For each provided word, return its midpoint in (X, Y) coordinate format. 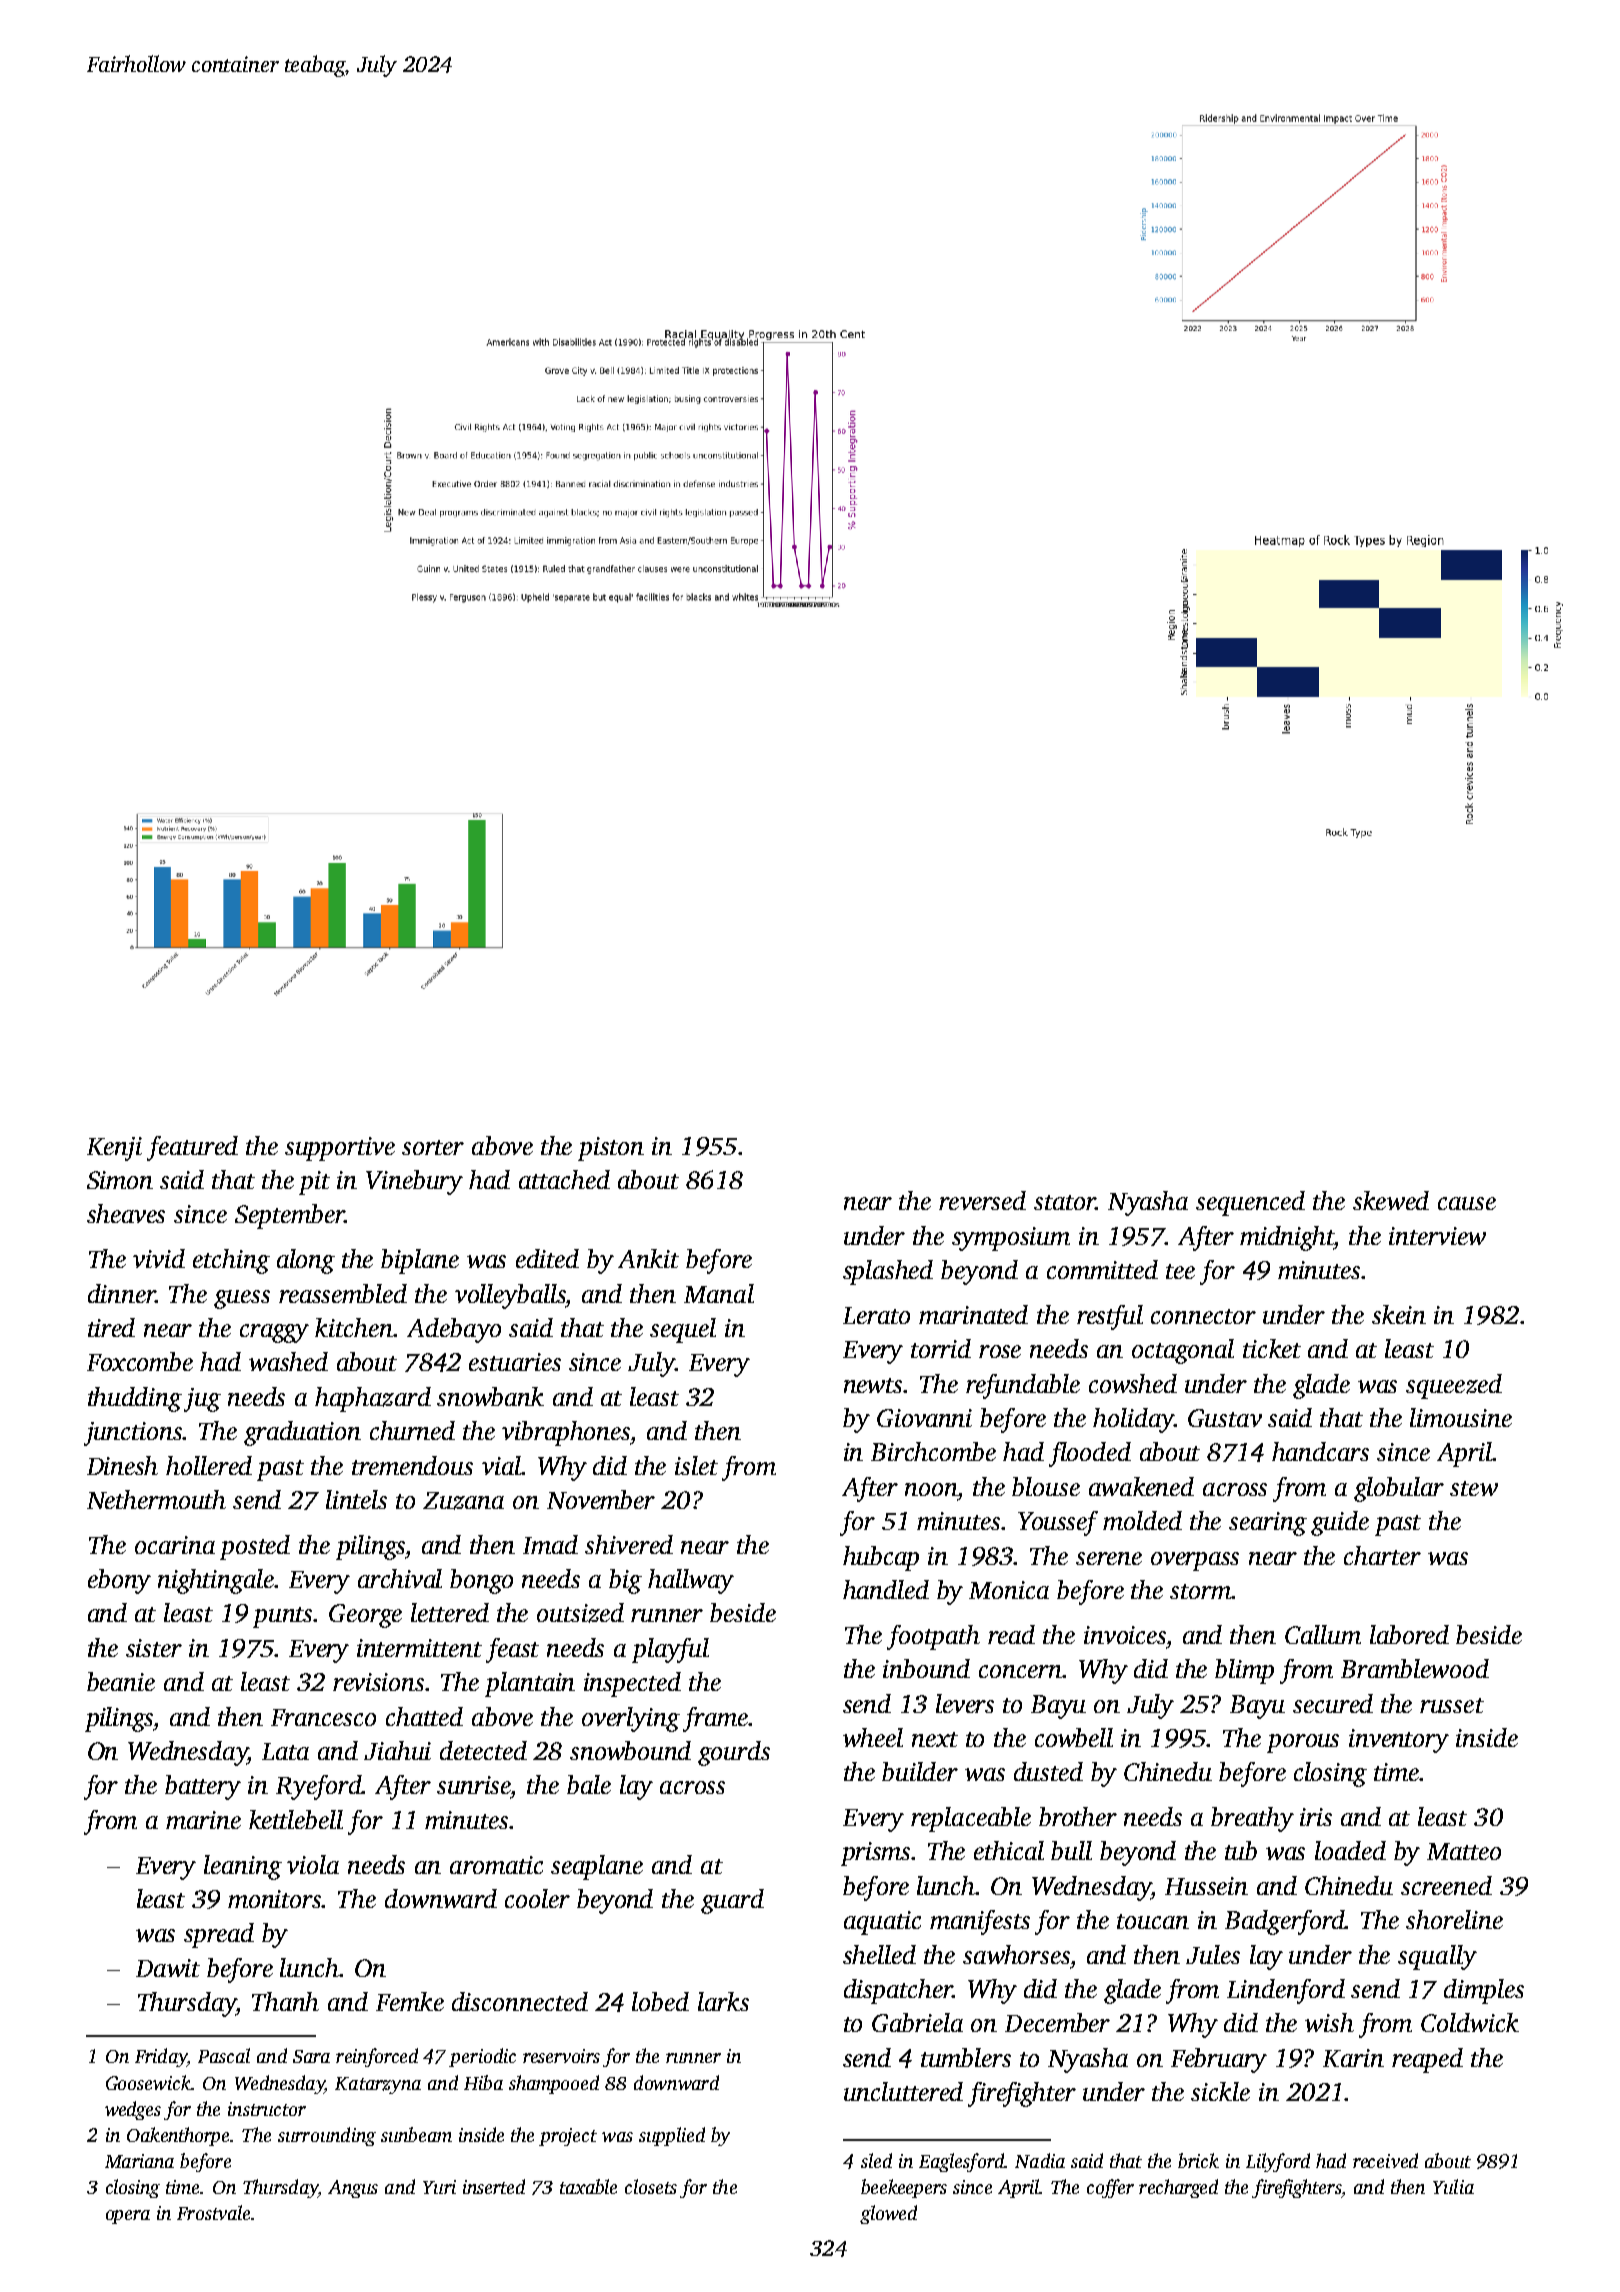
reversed (982, 1200)
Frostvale (213, 2212)
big (625, 1581)
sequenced (1250, 1203)
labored (1409, 1634)
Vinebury (414, 1182)
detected (483, 1750)
